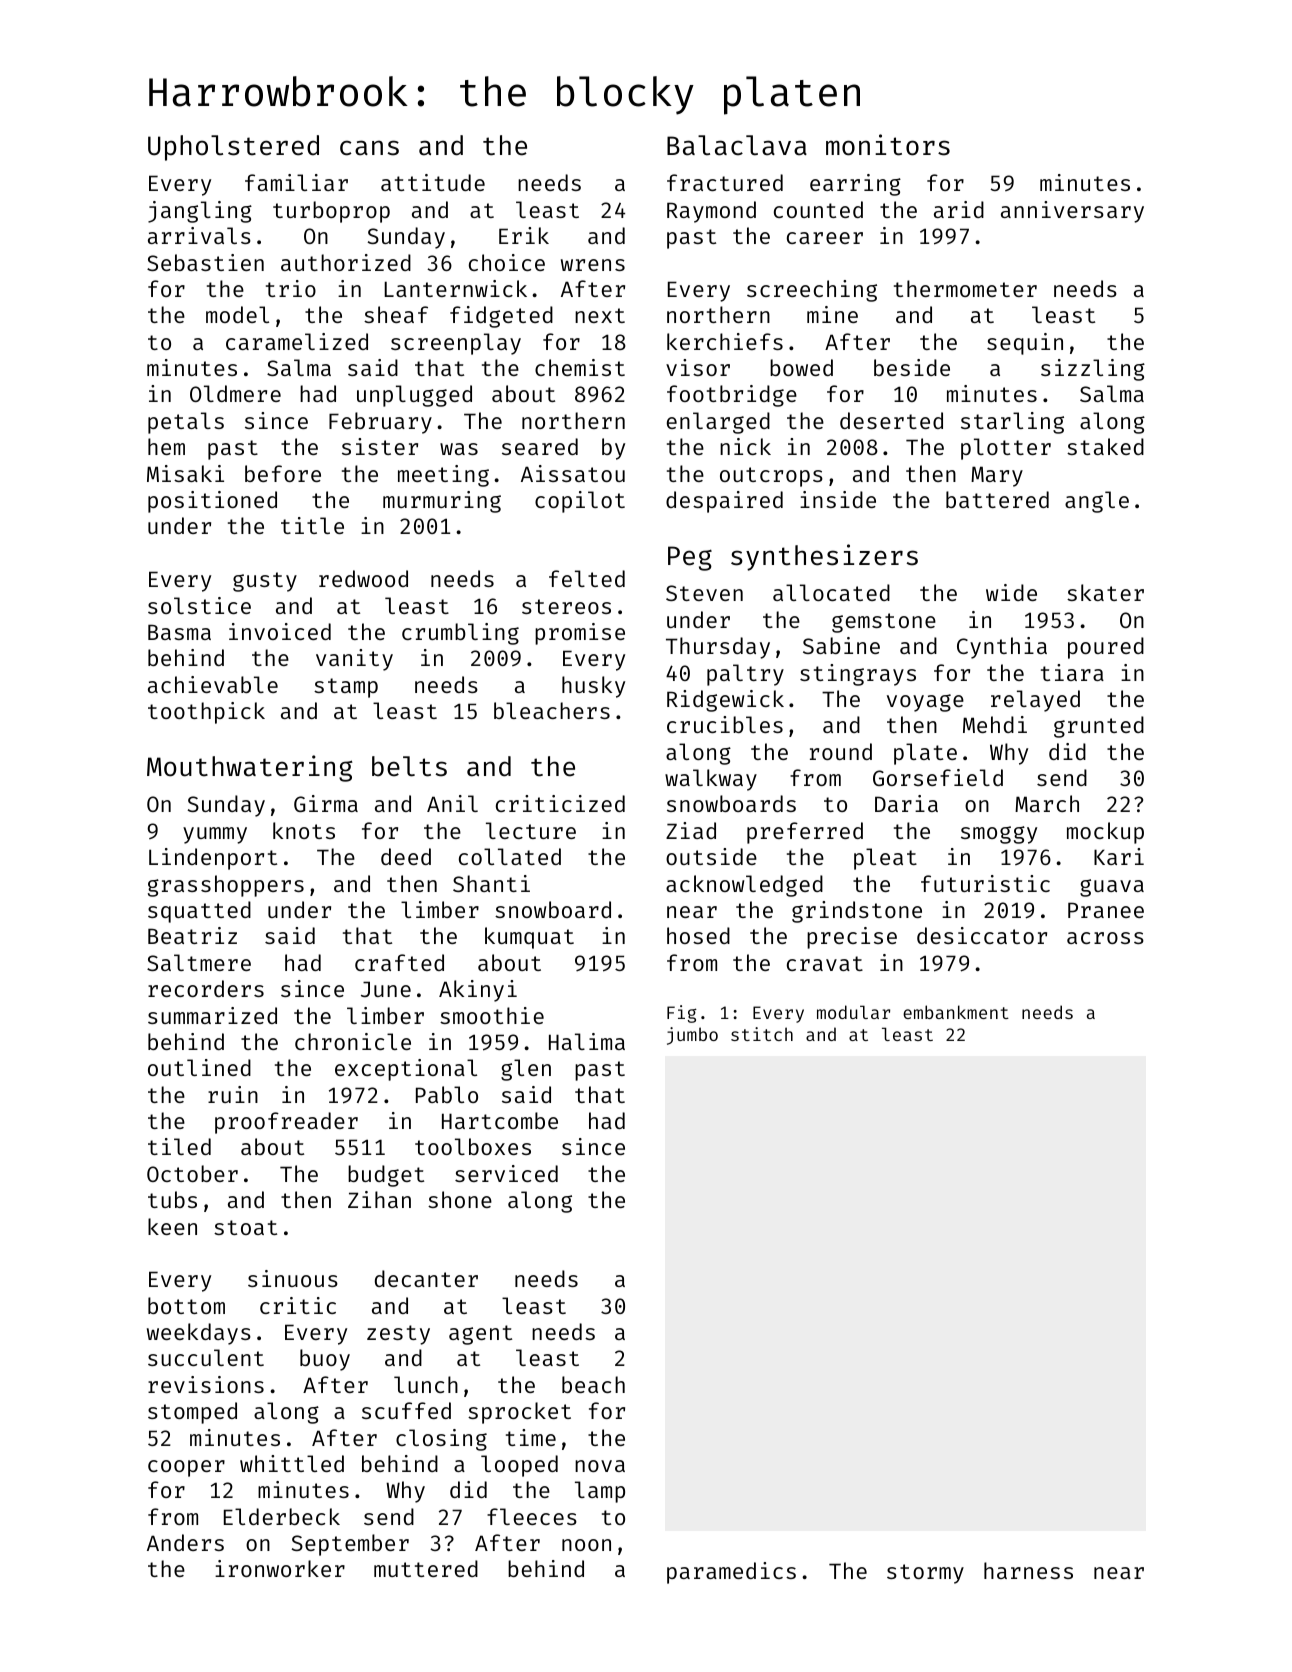  What do you see at coordinates (1097, 502) in the page?
I see `angle` at bounding box center [1097, 502].
